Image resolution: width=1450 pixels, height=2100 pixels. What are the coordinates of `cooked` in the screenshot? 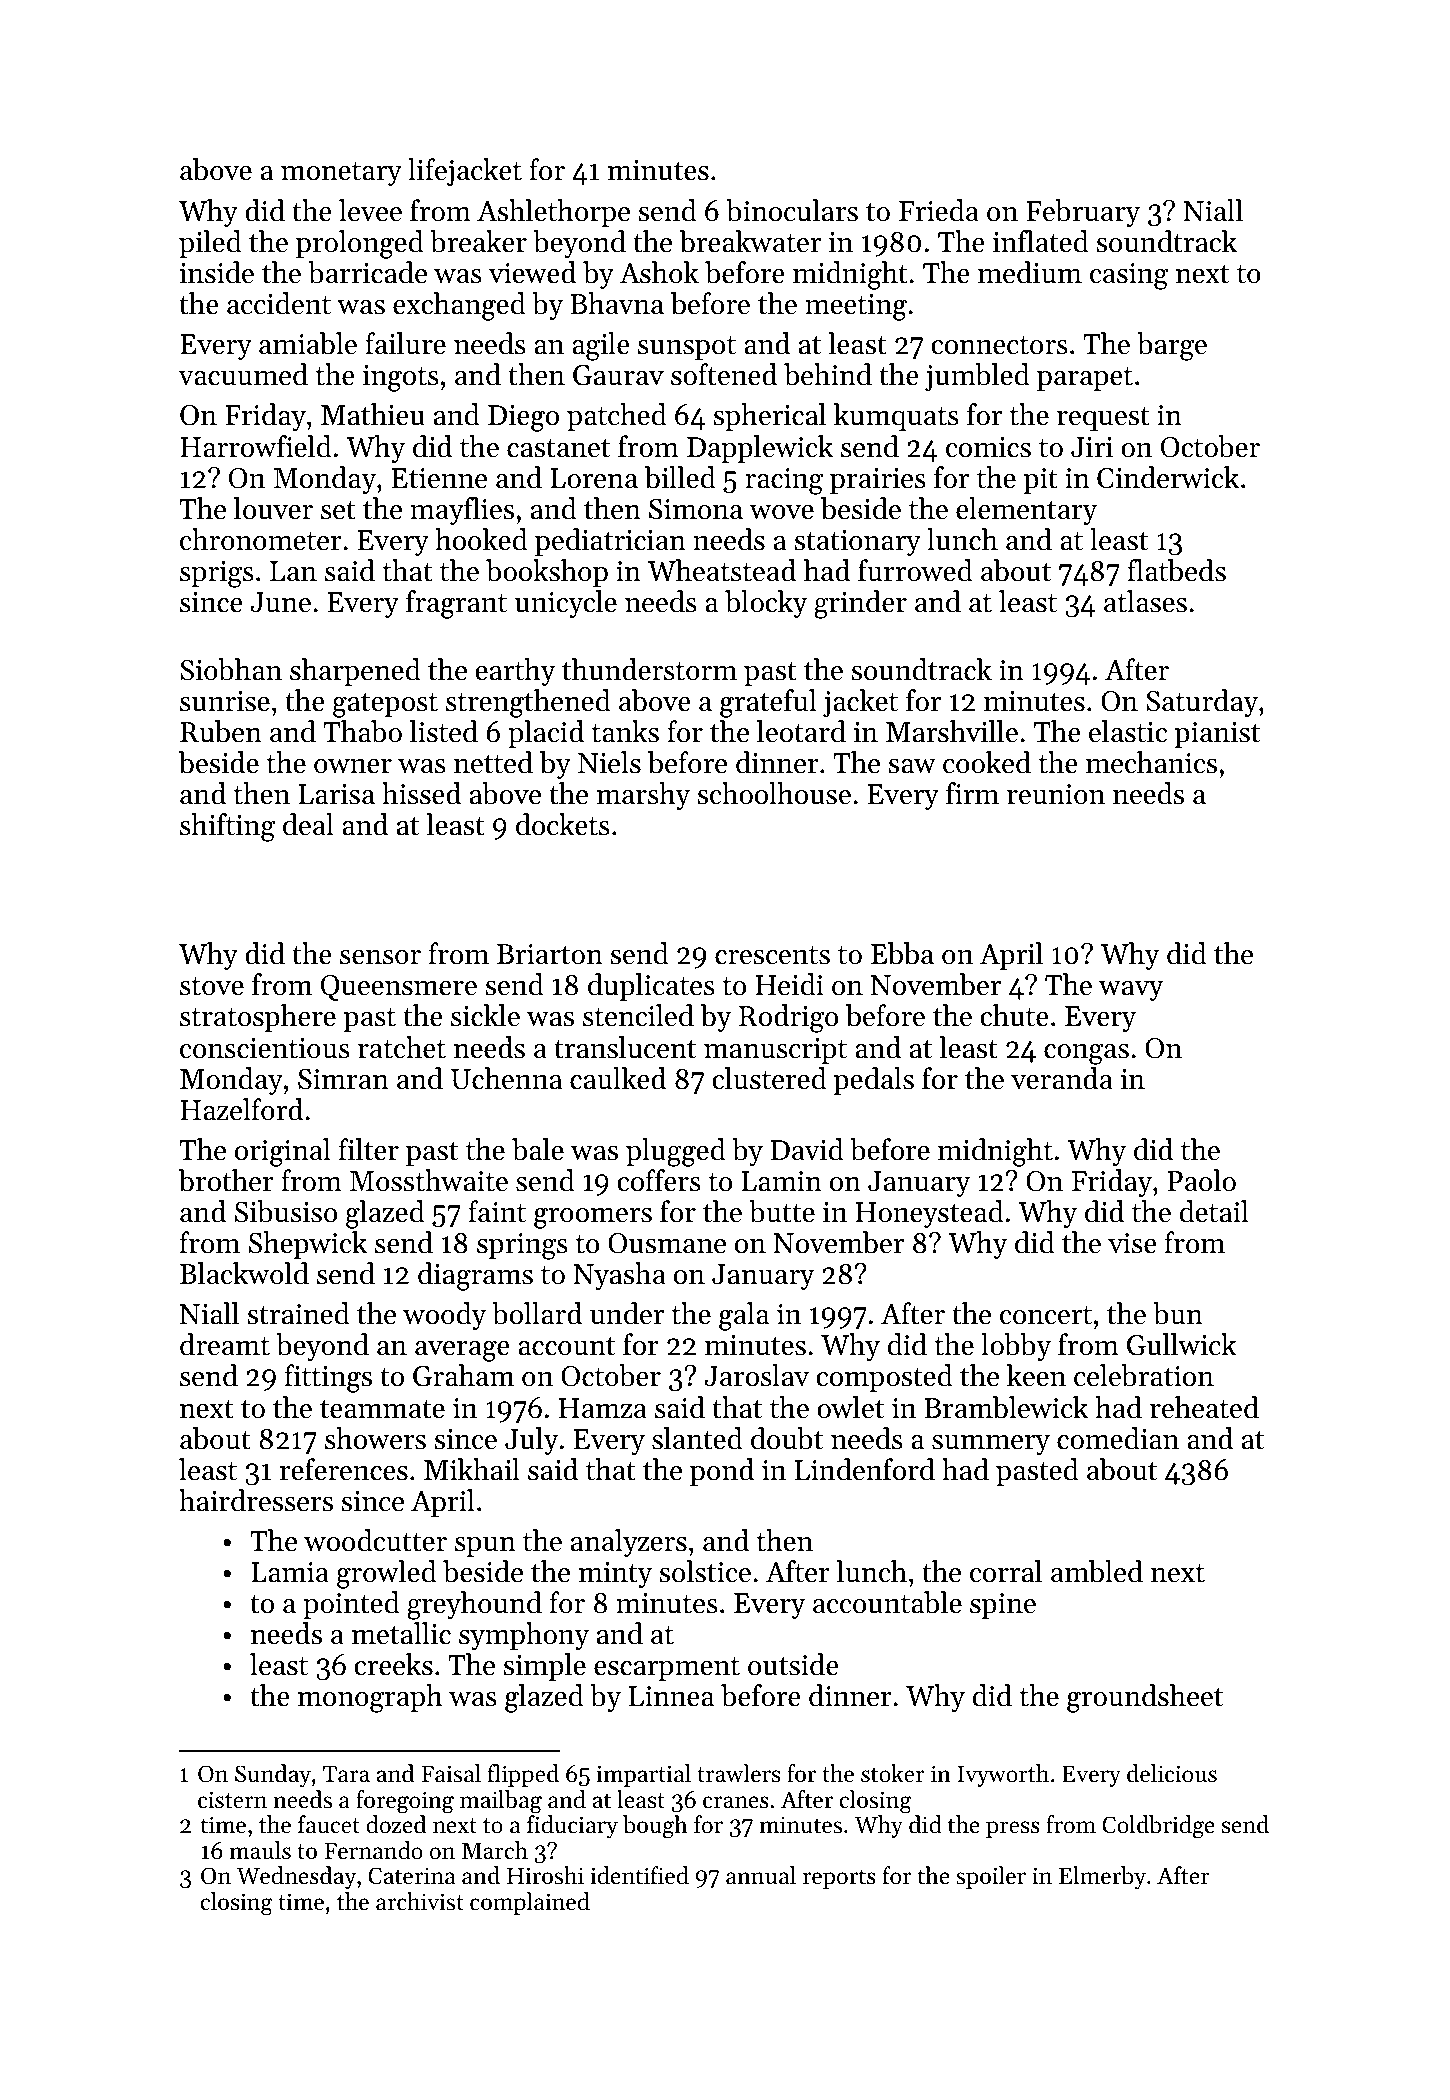 It's located at (987, 762).
